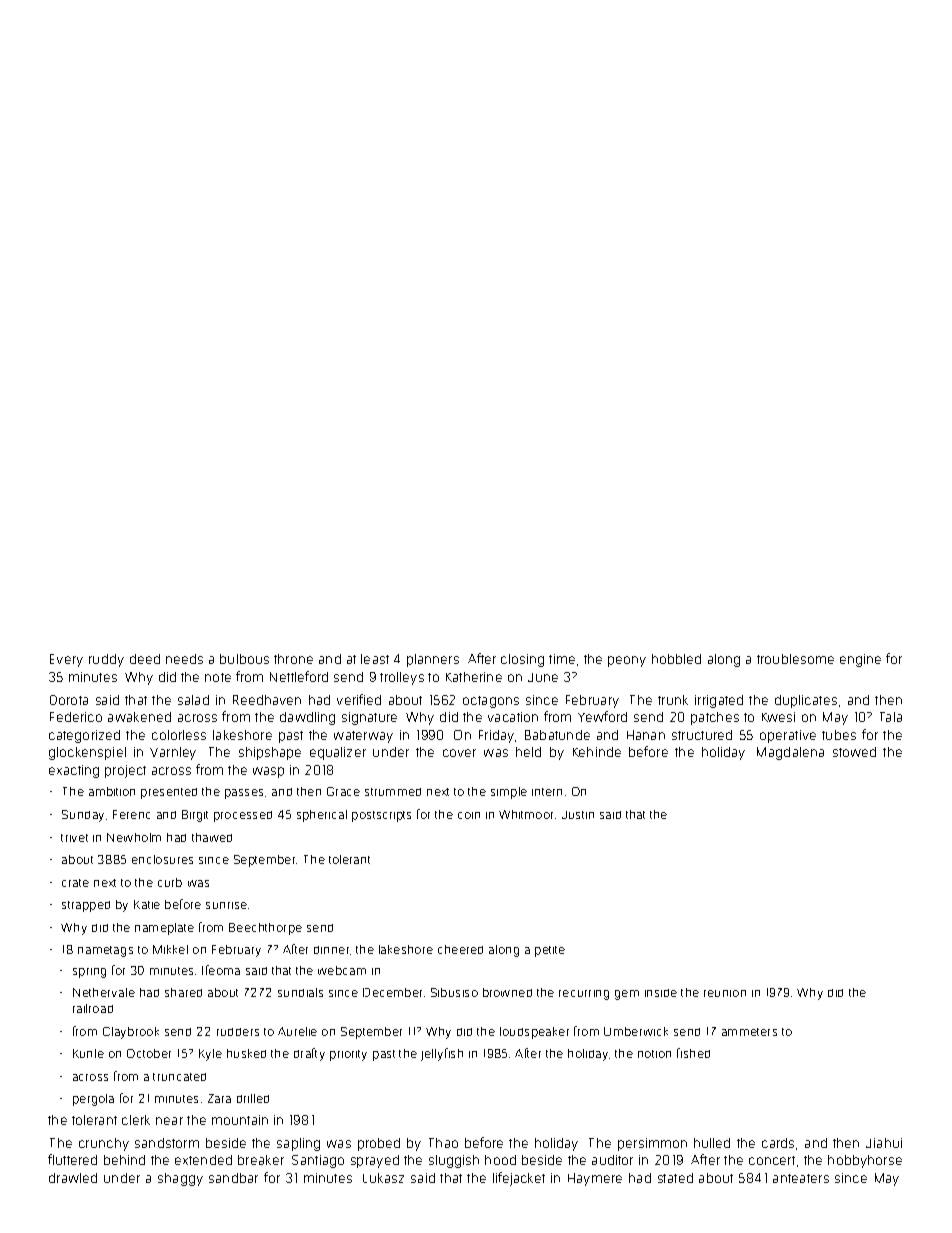 The width and height of the document is (952, 1233). I want to click on Birgit, so click(195, 816).
